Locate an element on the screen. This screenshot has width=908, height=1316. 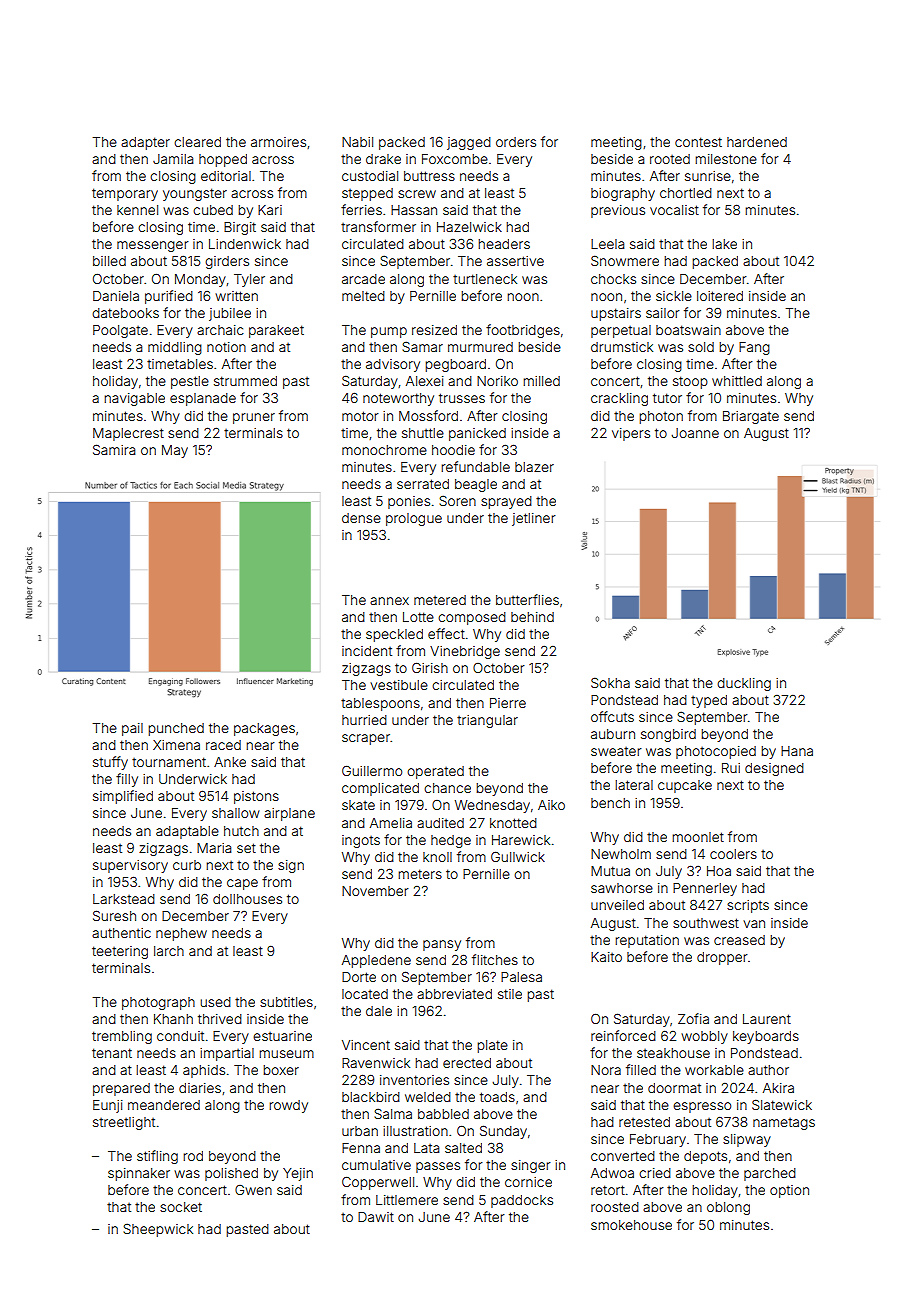
Slatewick is located at coordinates (782, 1104).
